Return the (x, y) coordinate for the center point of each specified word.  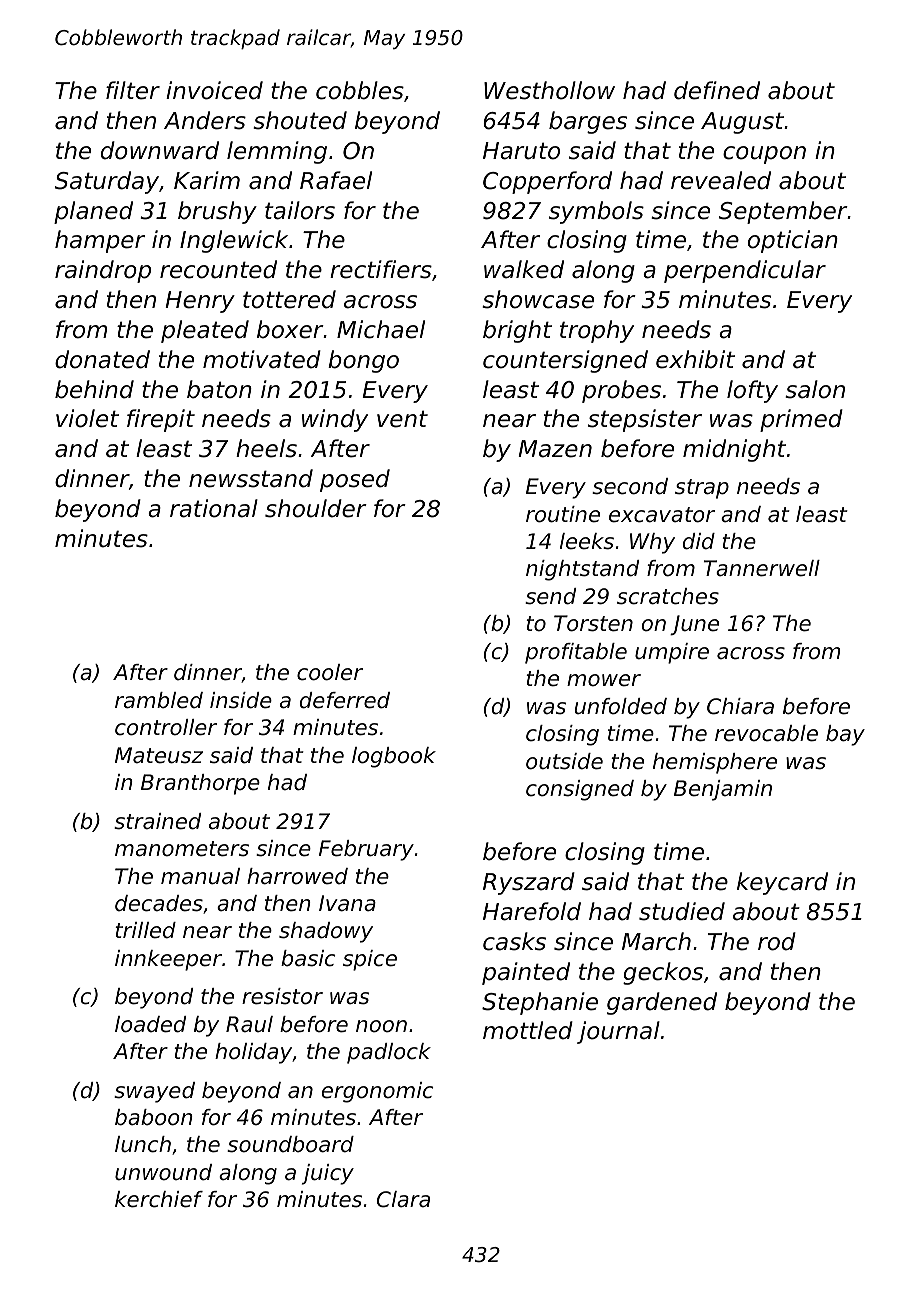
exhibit (695, 359)
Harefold (532, 911)
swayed (154, 1092)
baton (219, 389)
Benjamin (723, 790)
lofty (752, 391)
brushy (217, 212)
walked (524, 269)
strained (157, 821)
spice (370, 960)
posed (355, 480)
